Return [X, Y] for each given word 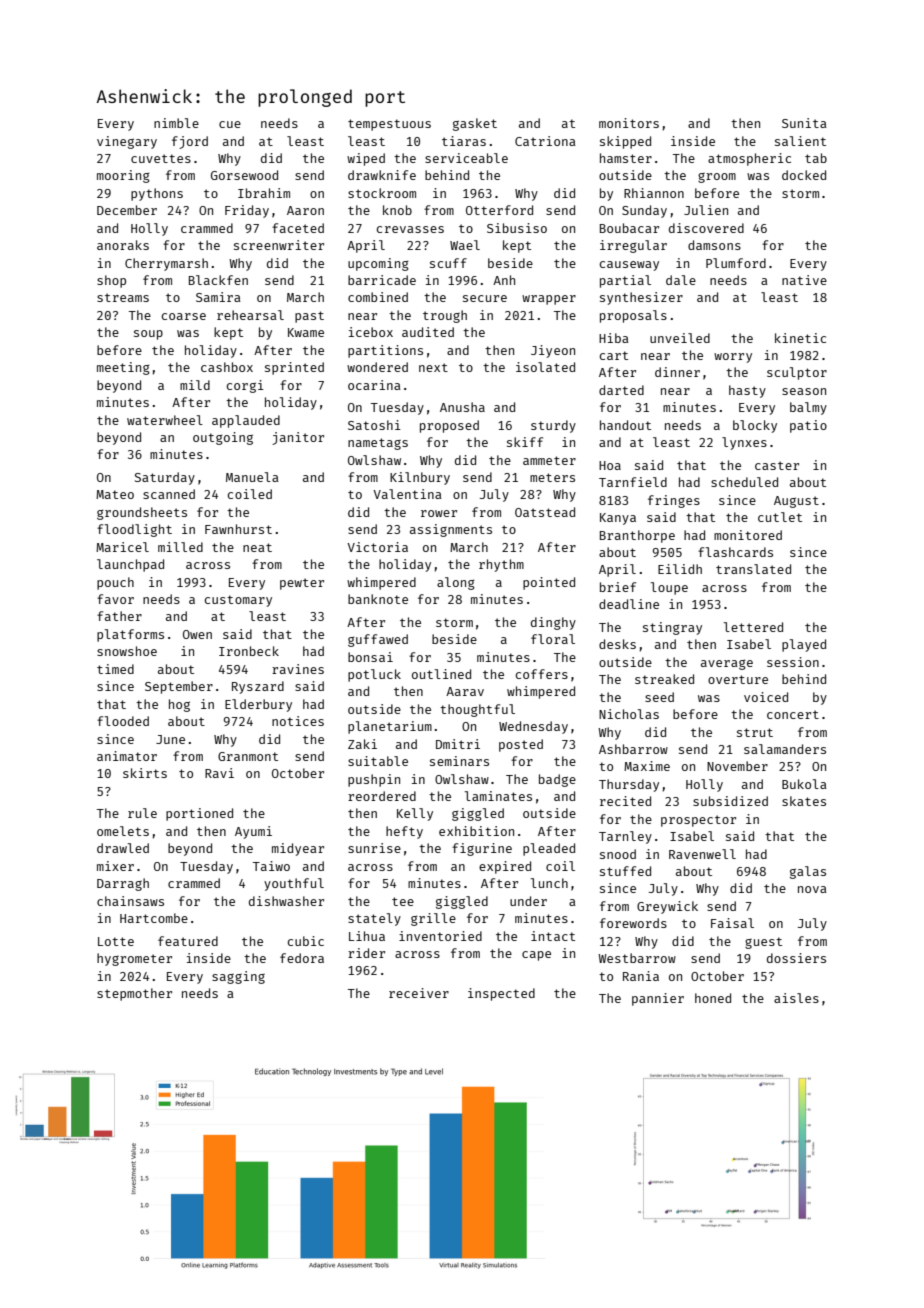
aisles [796, 998]
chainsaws [130, 901]
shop [111, 281]
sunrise [374, 848]
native [804, 280]
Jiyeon [553, 351]
